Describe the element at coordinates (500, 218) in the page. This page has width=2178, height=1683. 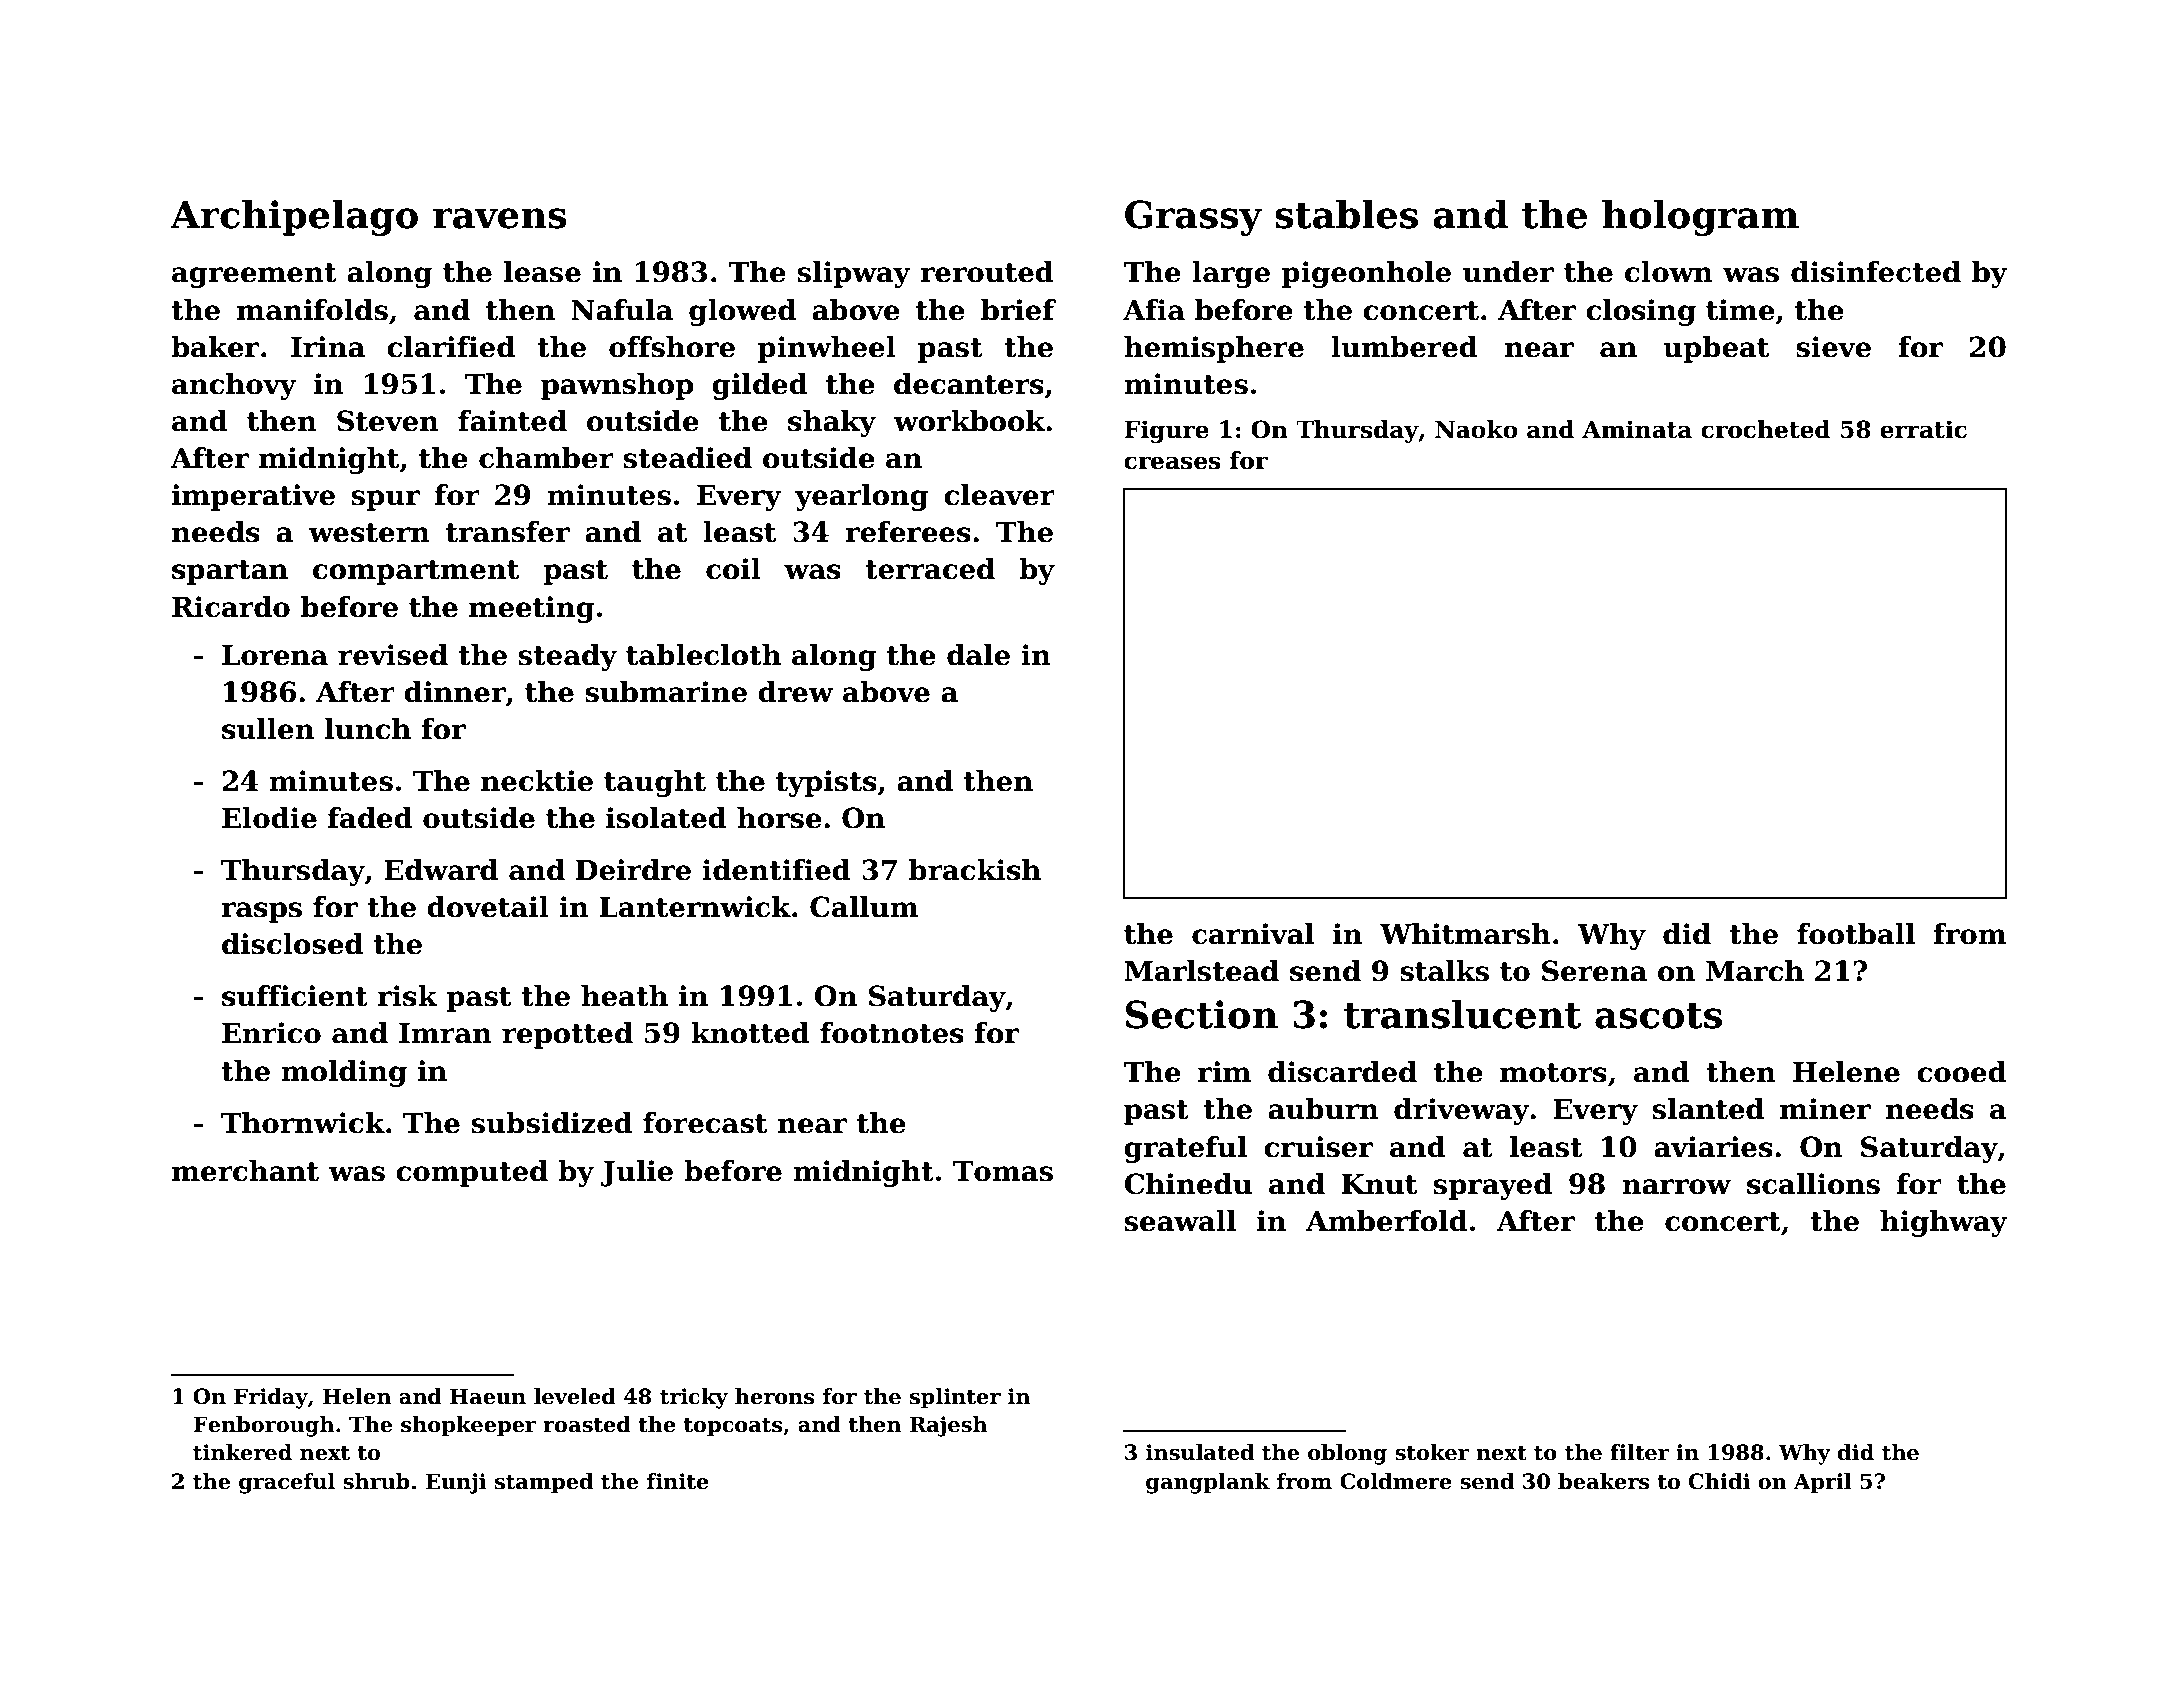
I see `ravens` at that location.
